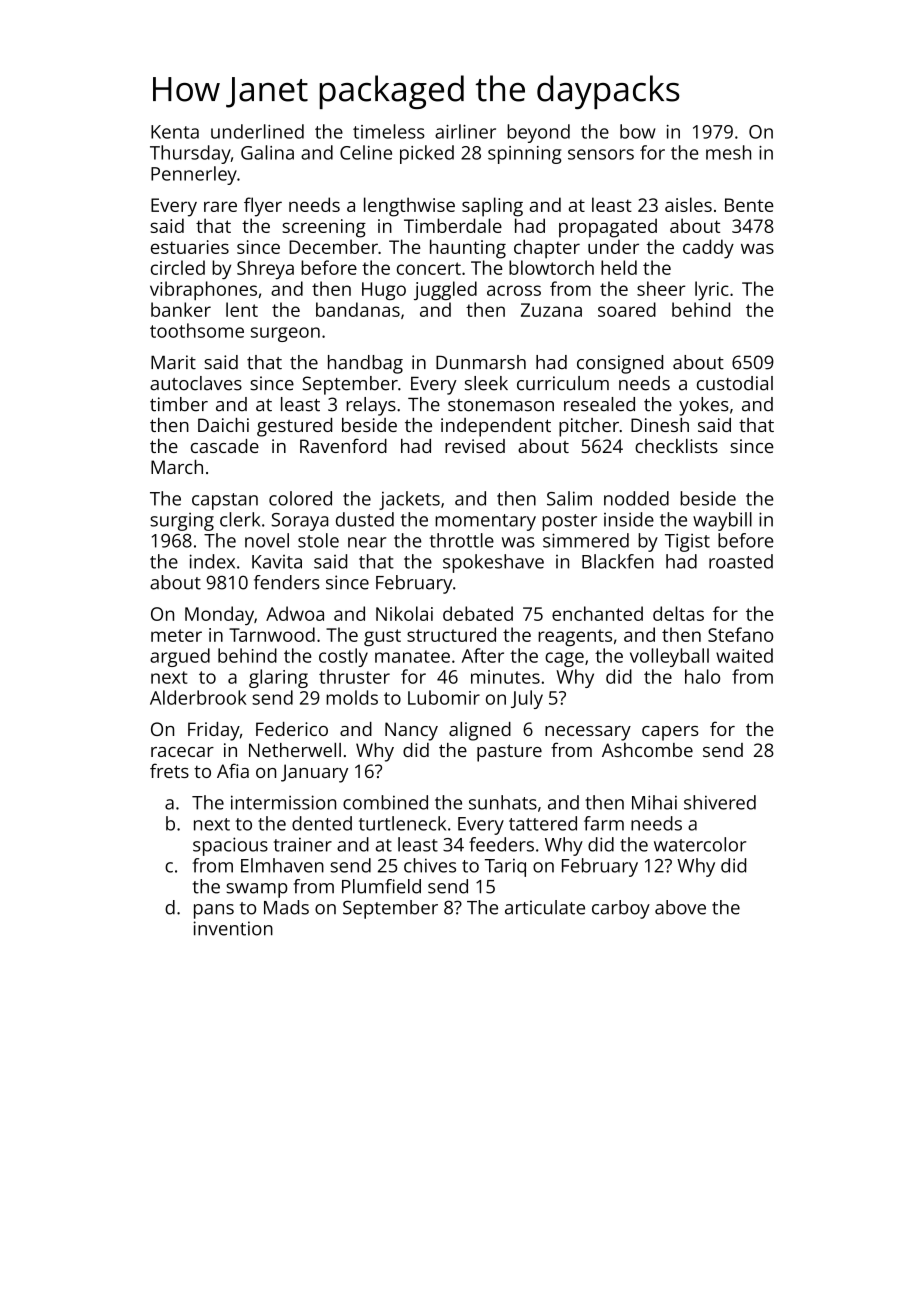 Image resolution: width=924 pixels, height=1311 pixels. I want to click on articulate, so click(545, 907).
